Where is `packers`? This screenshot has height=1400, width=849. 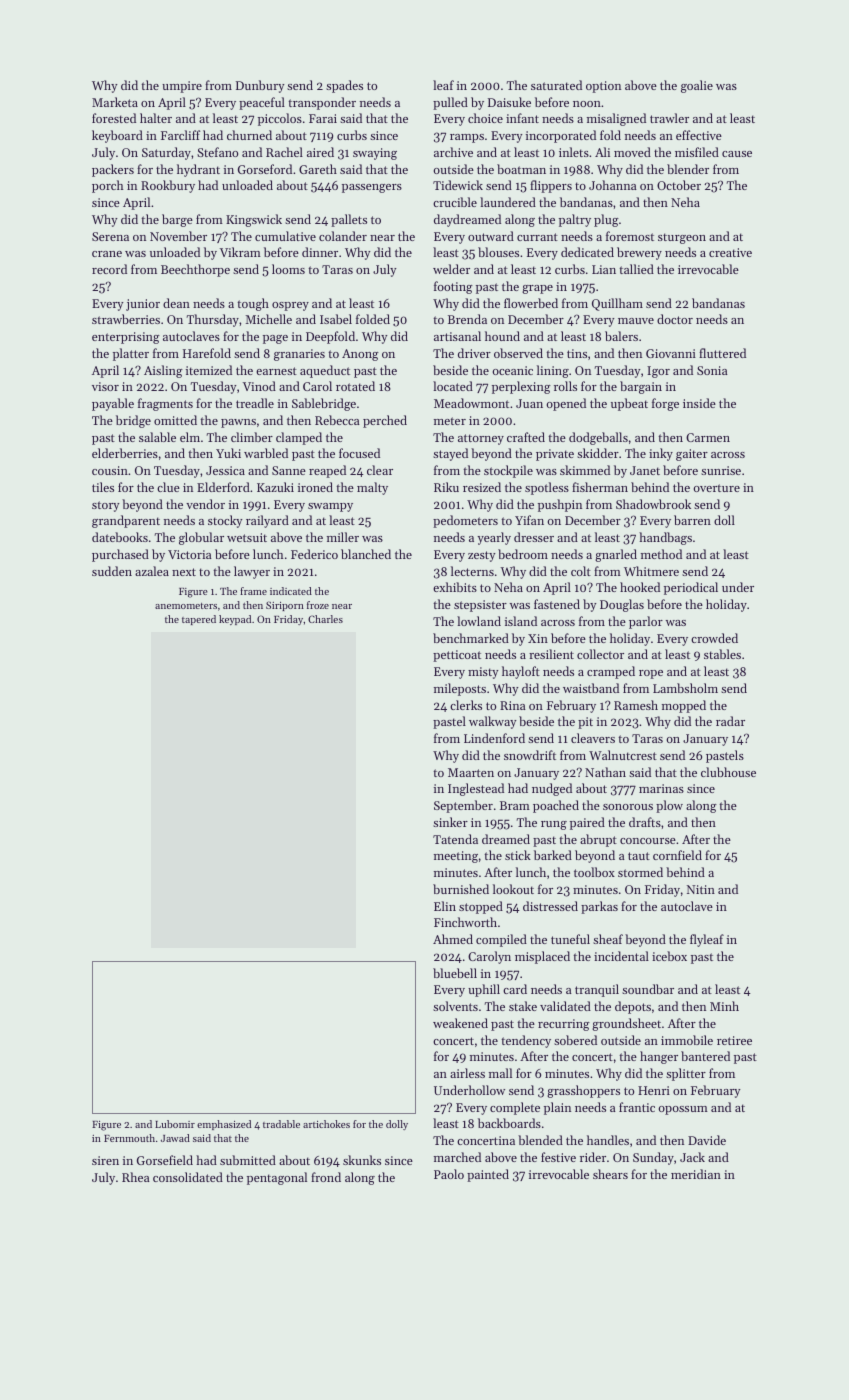 packers is located at coordinates (113, 170).
